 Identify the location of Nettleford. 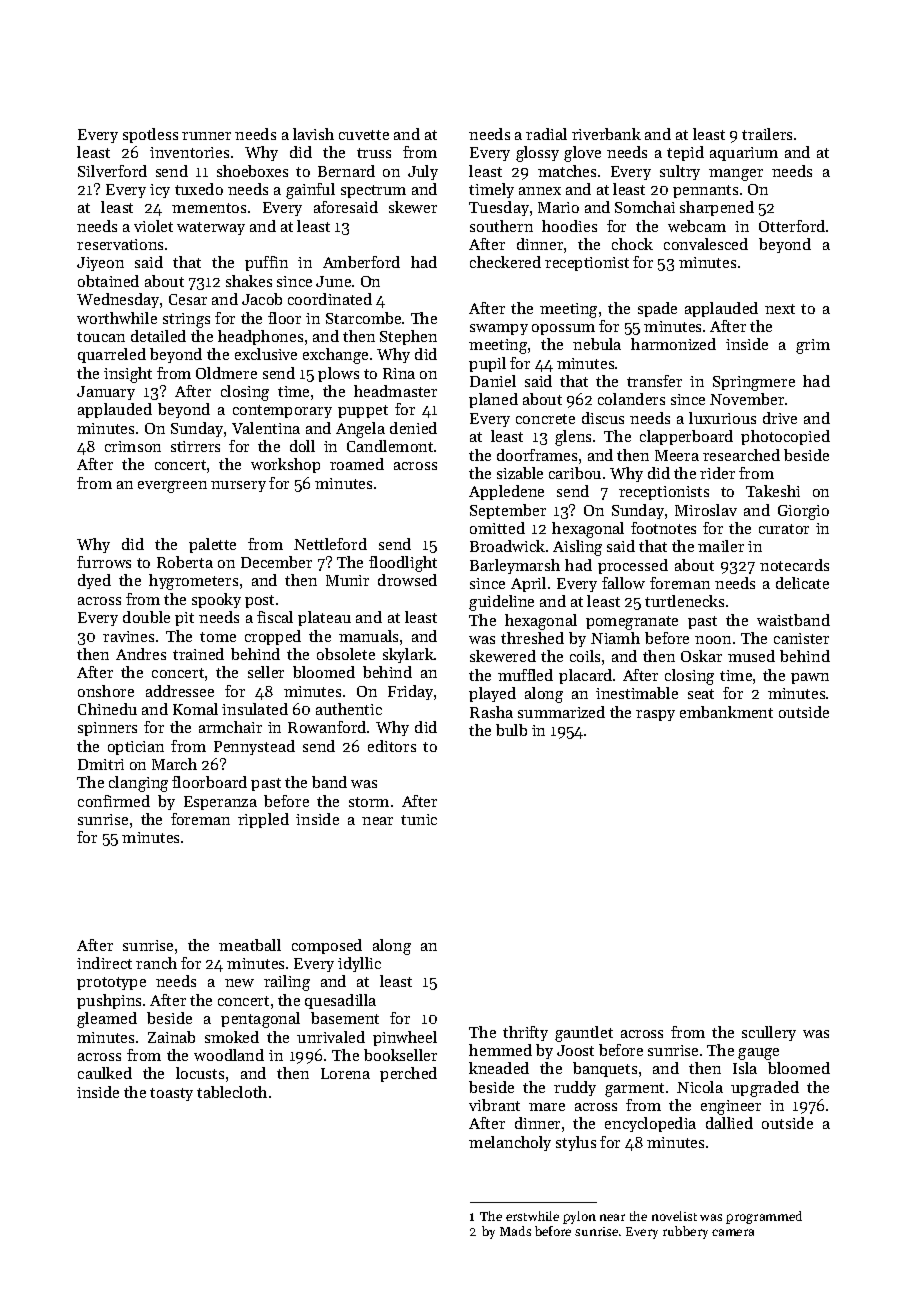
(330, 544).
